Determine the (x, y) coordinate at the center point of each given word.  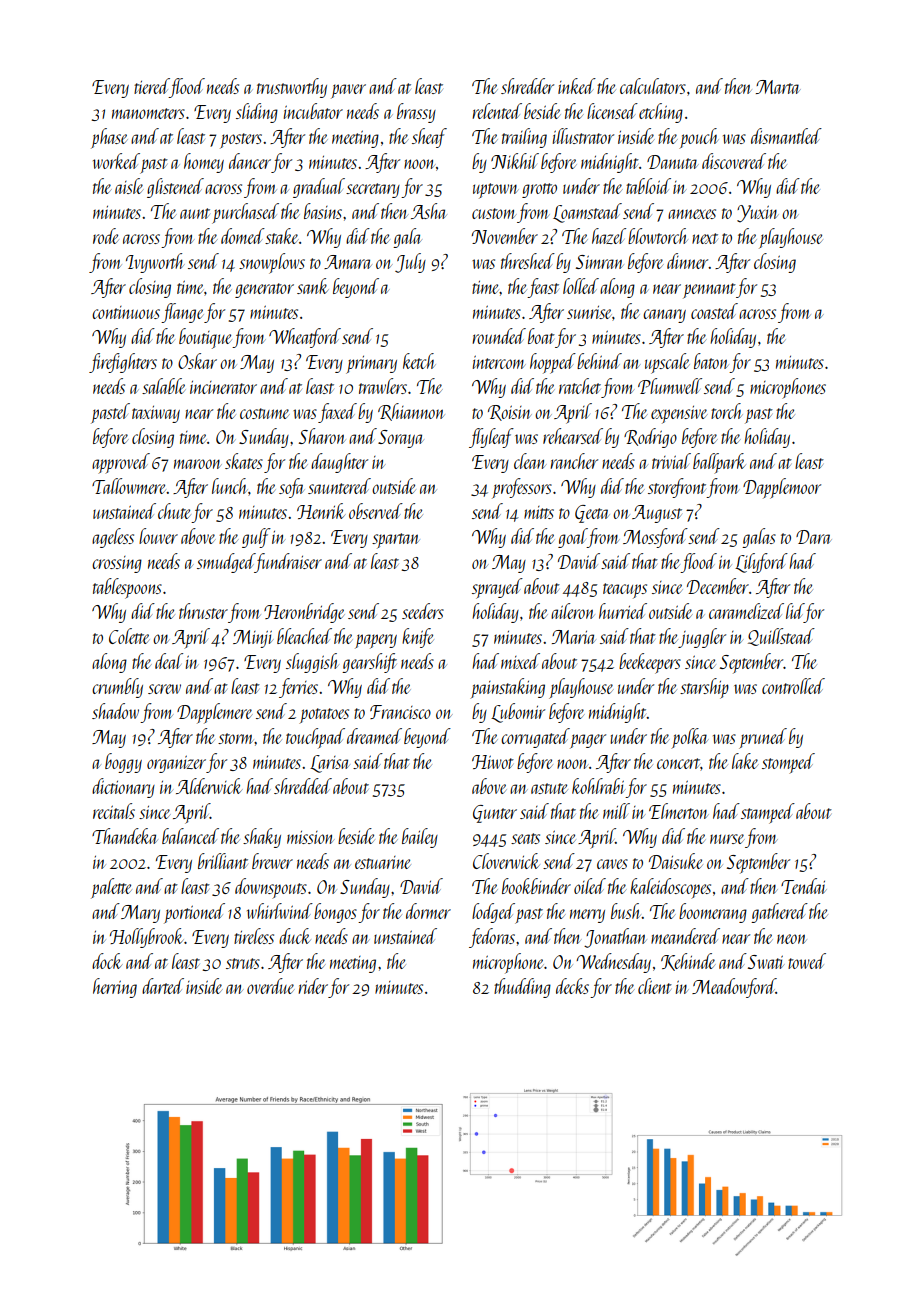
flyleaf (491, 438)
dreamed (374, 736)
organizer (176, 764)
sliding (257, 113)
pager (588, 741)
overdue (270, 986)
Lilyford (761, 563)
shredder (527, 86)
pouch (699, 138)
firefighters (123, 363)
